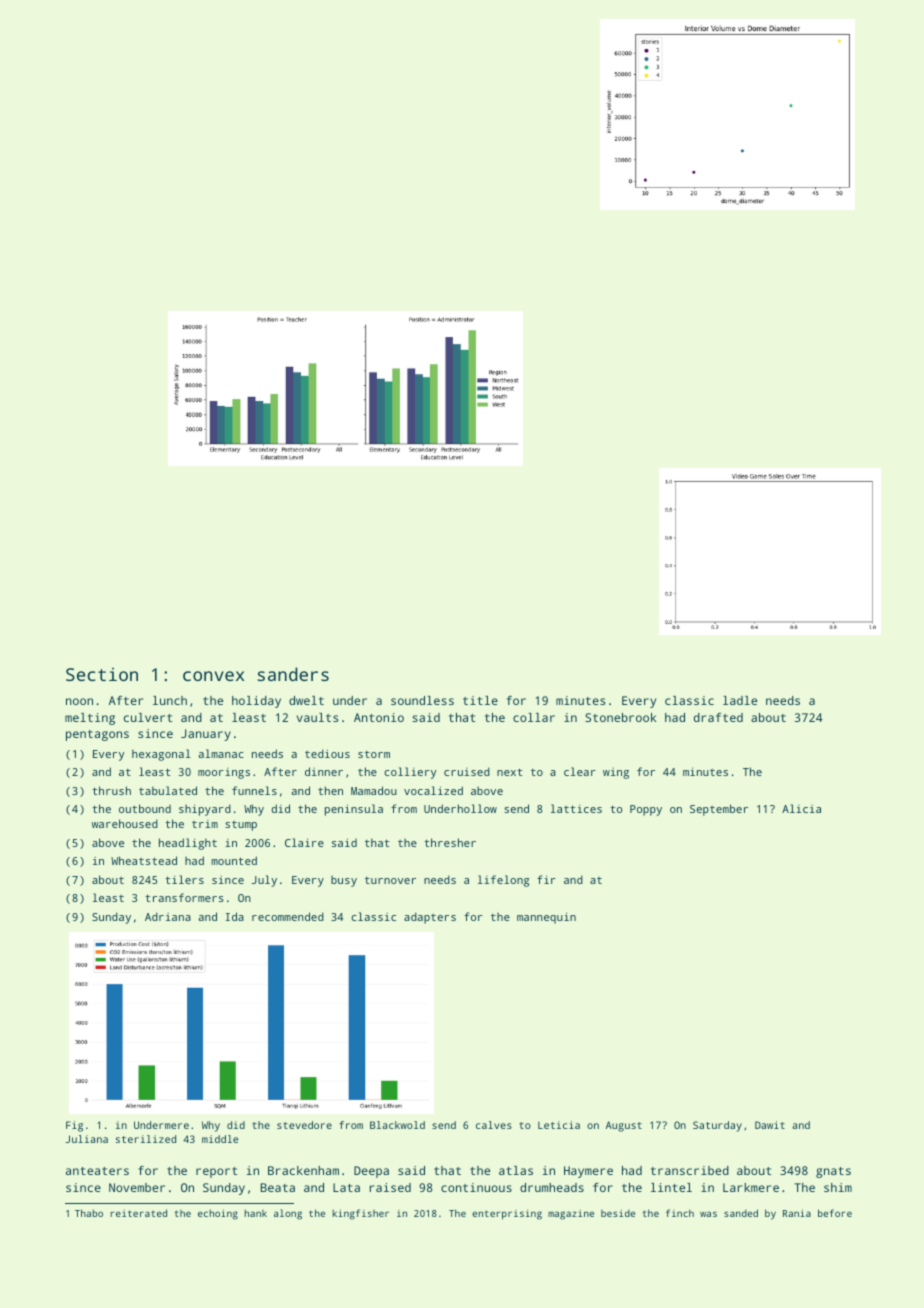  I want to click on soundless, so click(422, 700).
